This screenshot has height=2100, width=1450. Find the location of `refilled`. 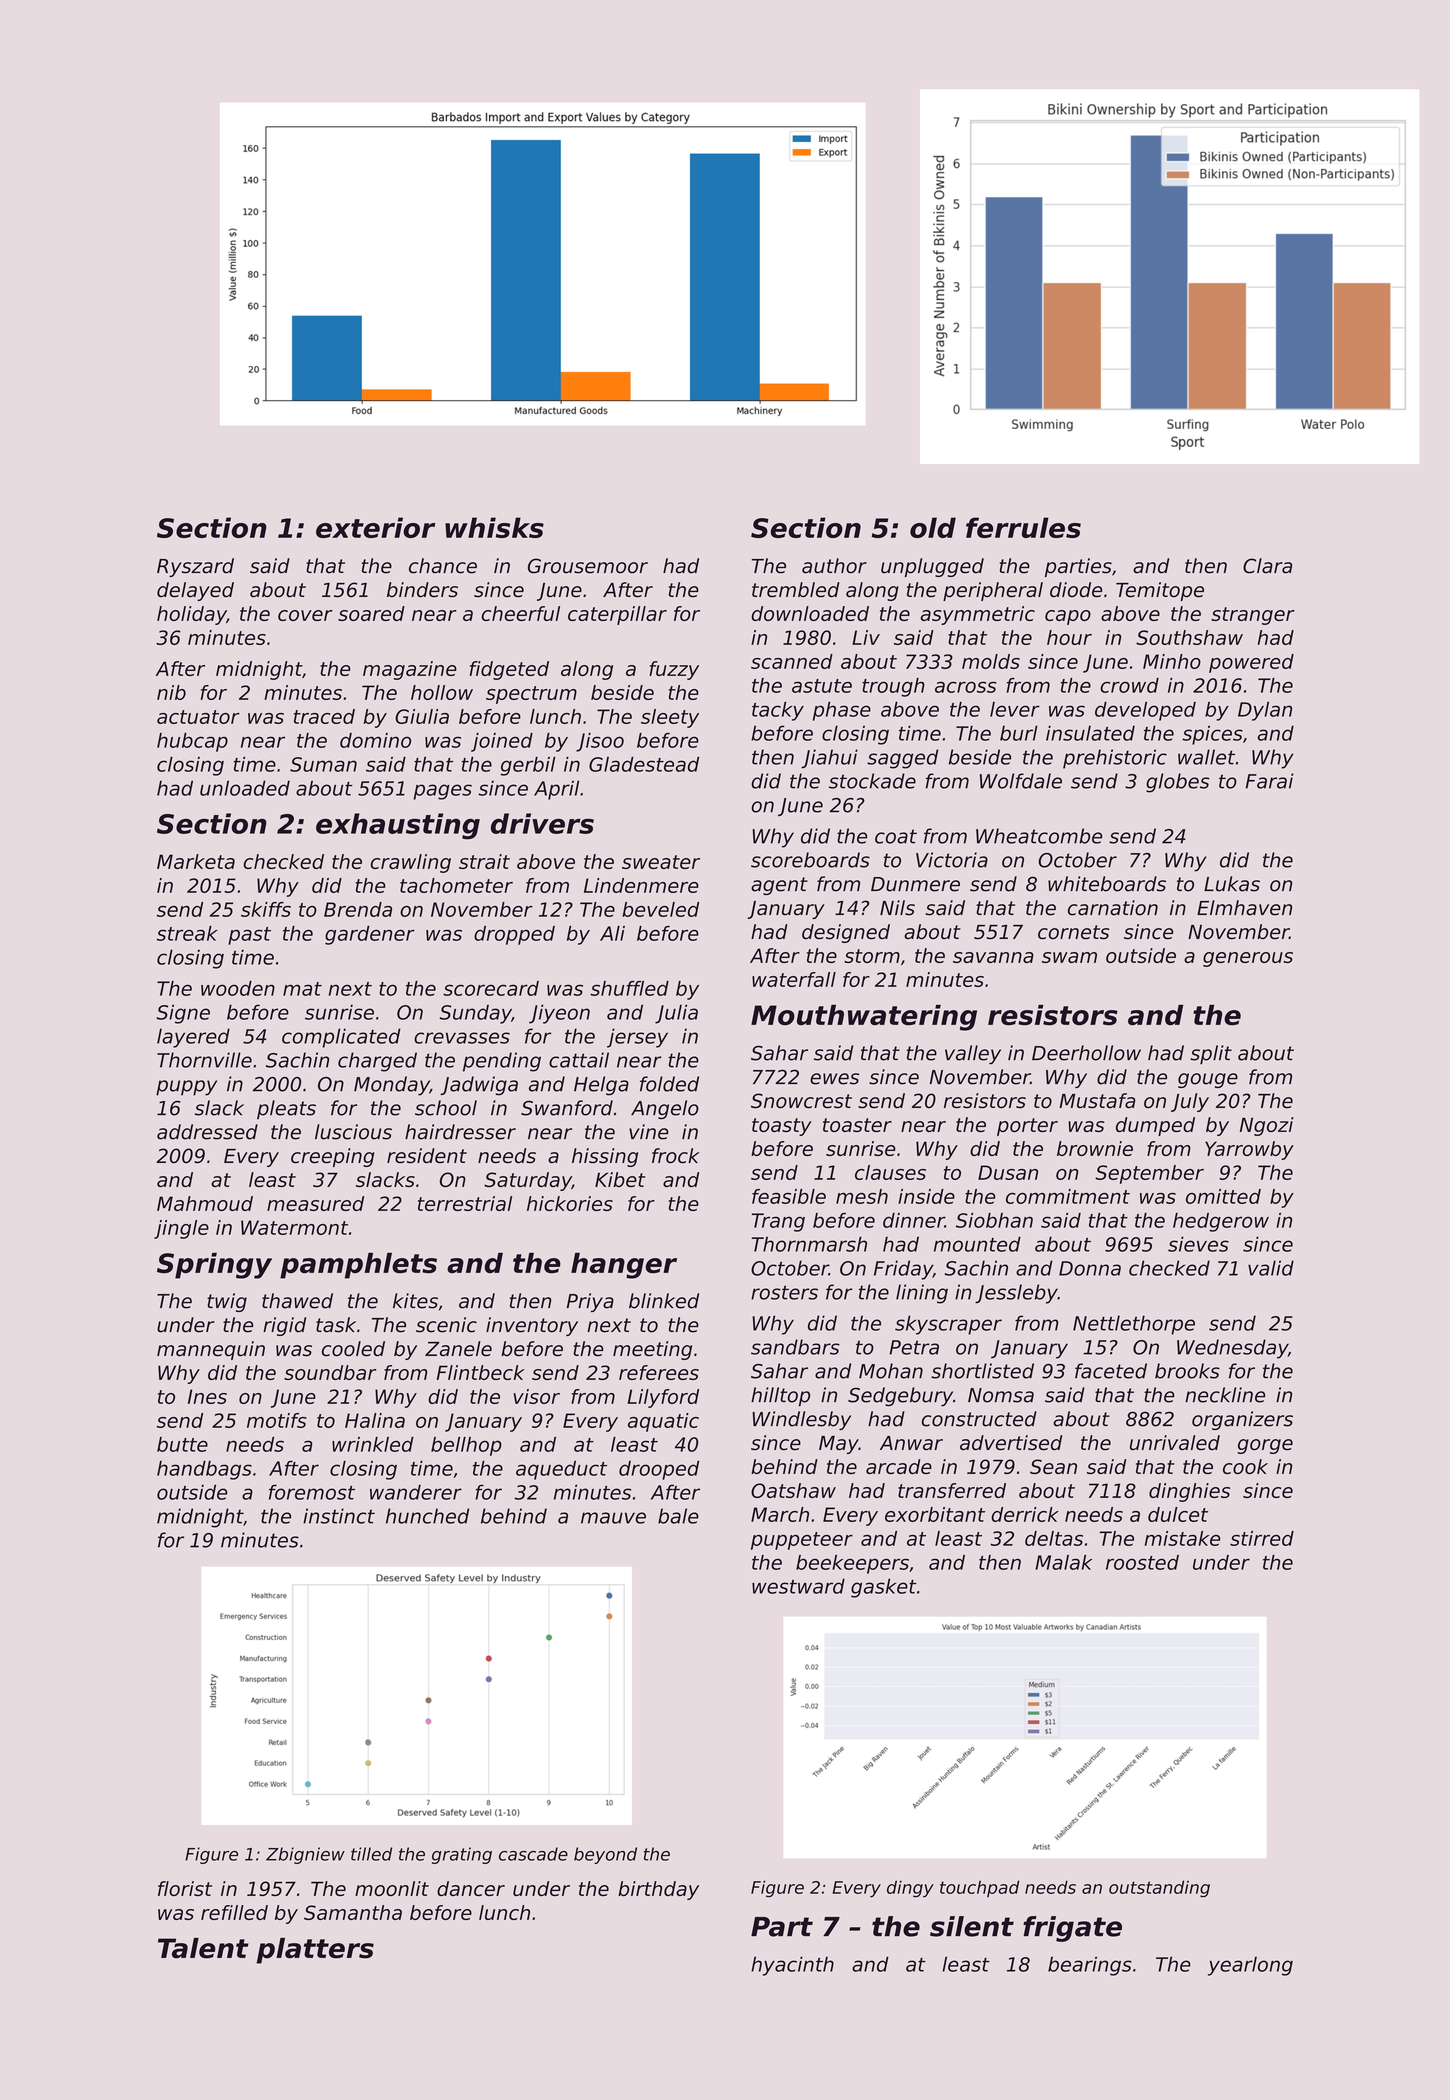

refilled is located at coordinates (234, 1912).
